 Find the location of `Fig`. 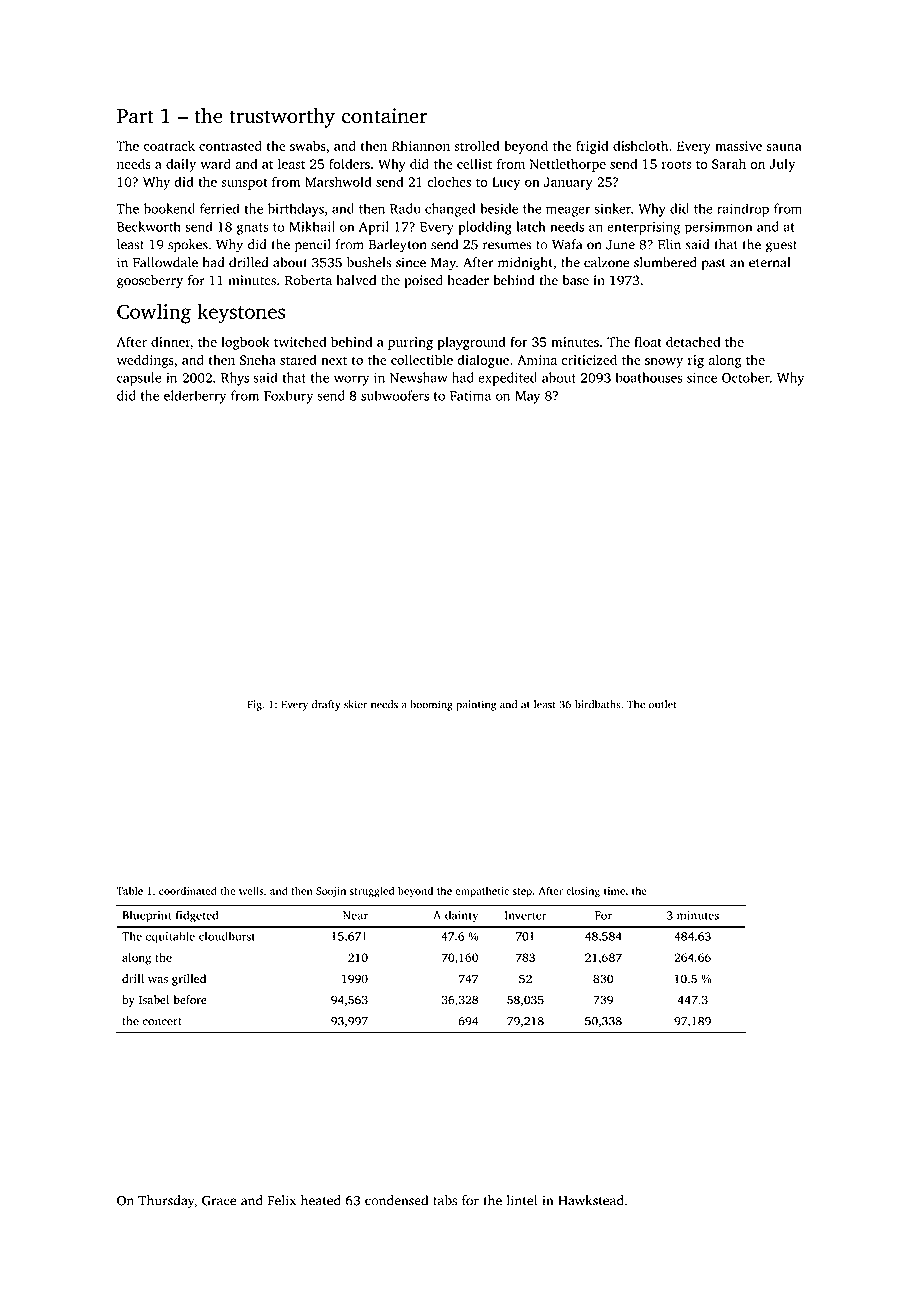

Fig is located at coordinates (254, 705).
